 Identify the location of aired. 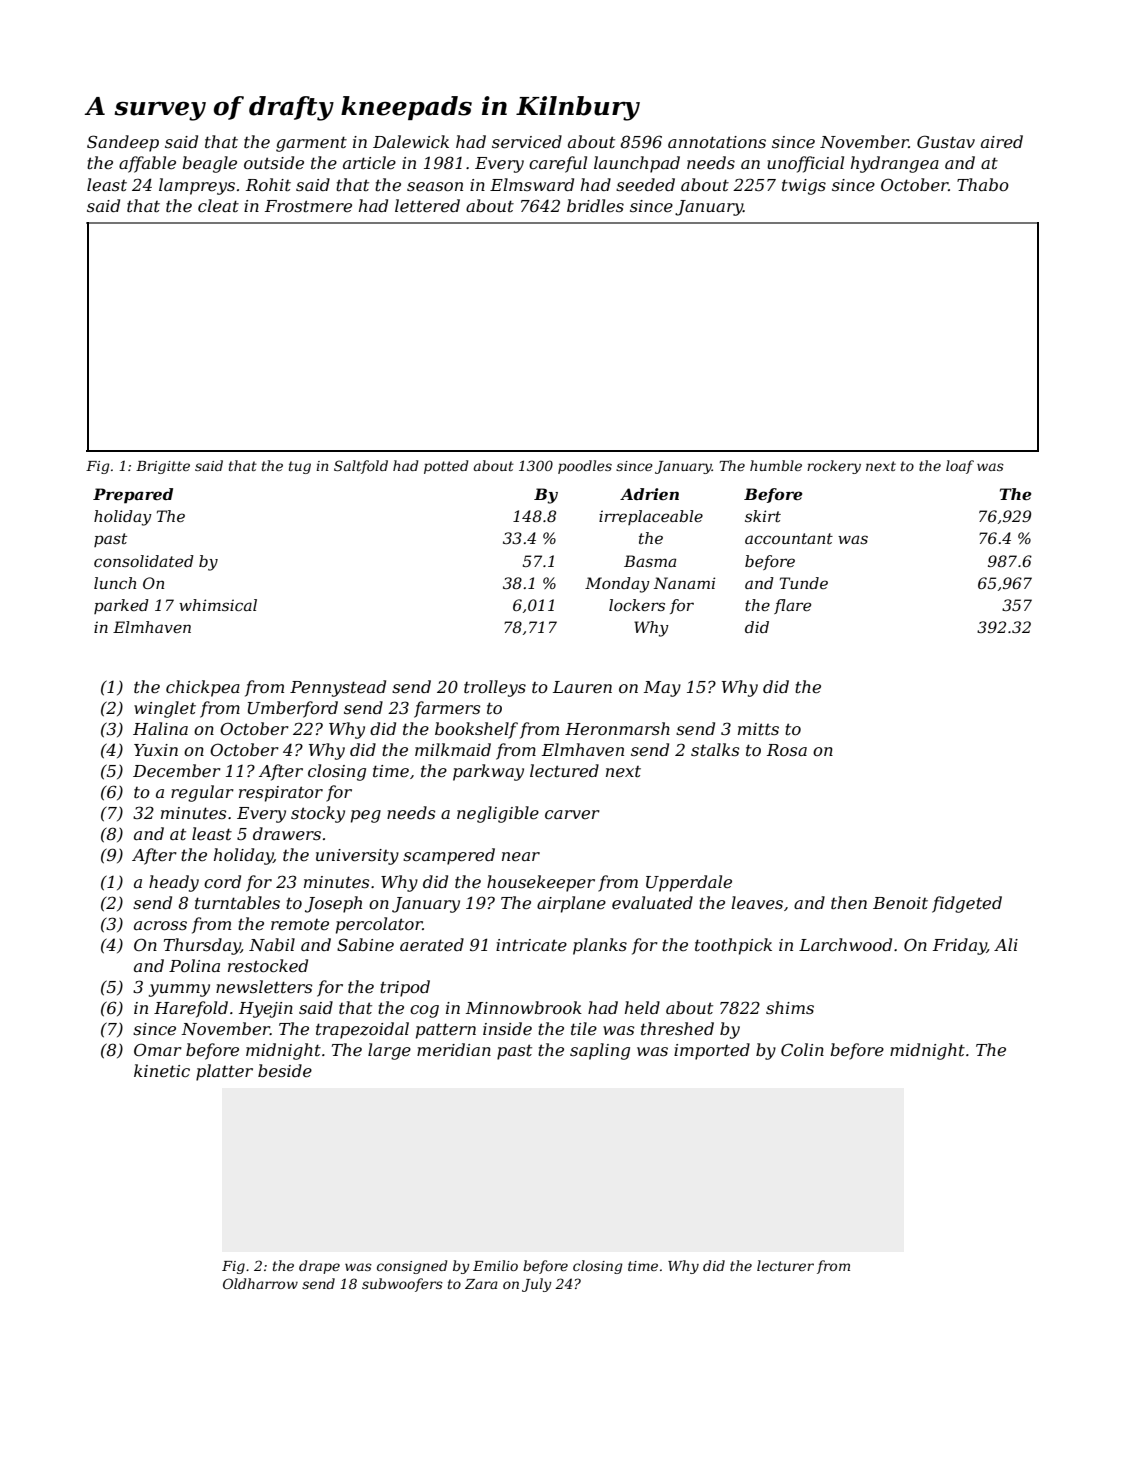
(1002, 141).
